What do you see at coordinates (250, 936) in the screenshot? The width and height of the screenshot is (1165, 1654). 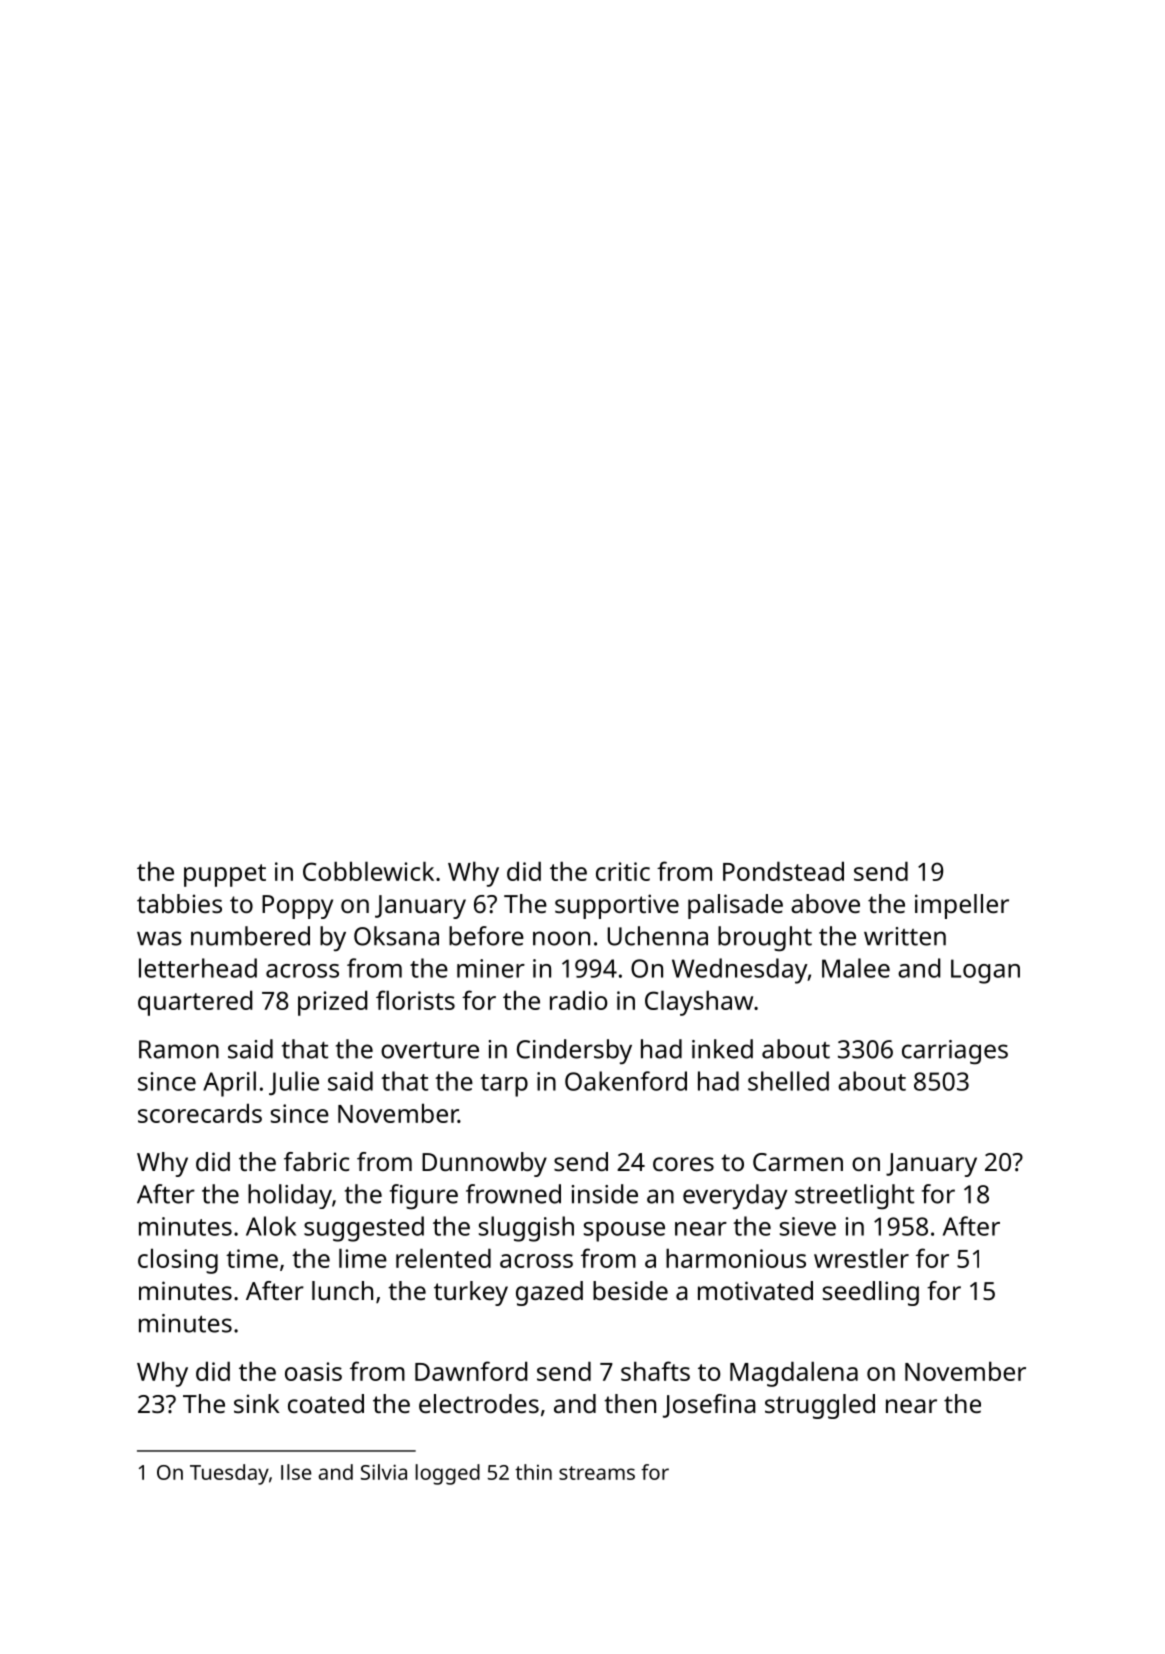 I see `numbered` at bounding box center [250, 936].
